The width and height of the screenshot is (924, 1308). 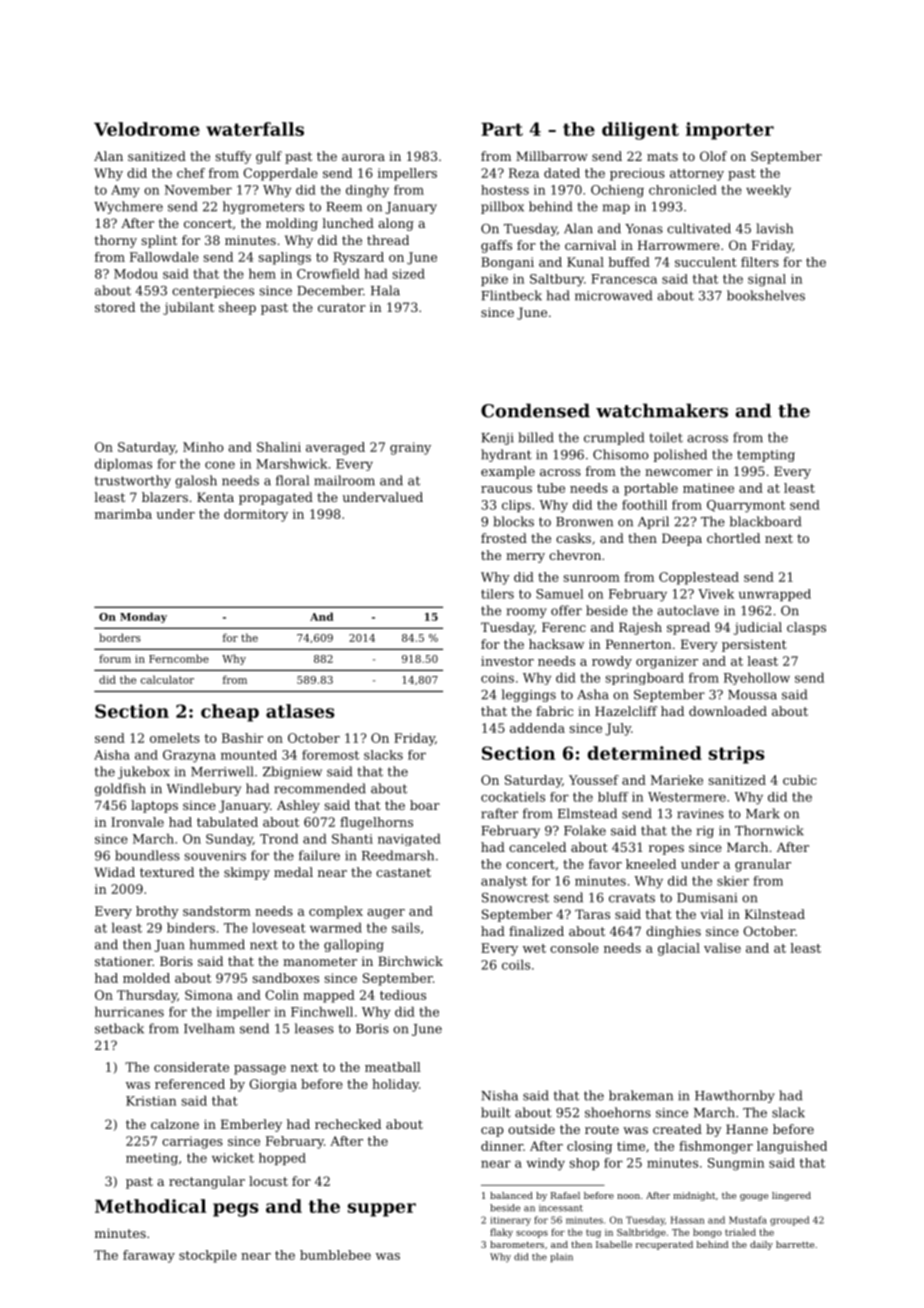 What do you see at coordinates (335, 1255) in the screenshot?
I see `bumblebee` at bounding box center [335, 1255].
